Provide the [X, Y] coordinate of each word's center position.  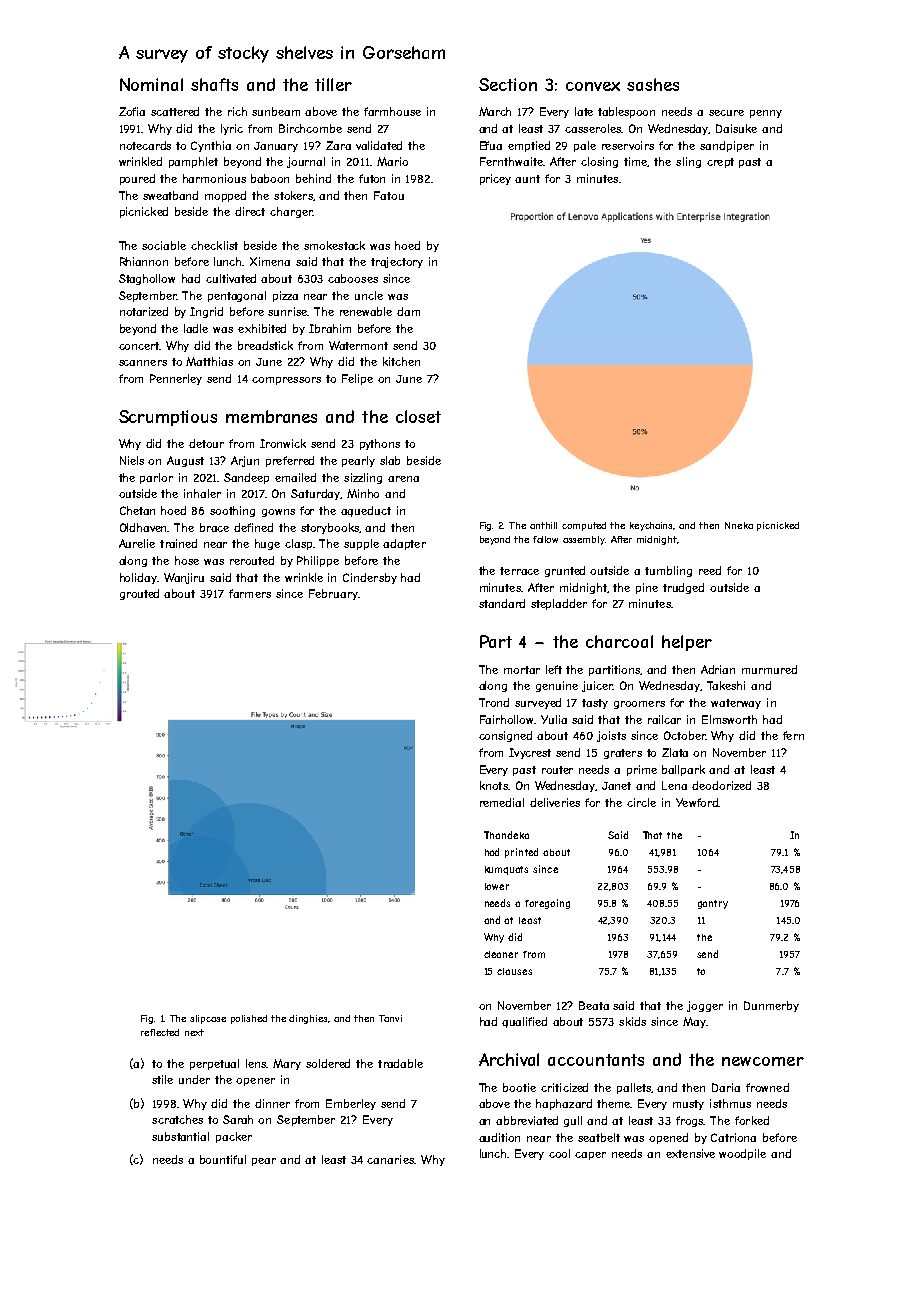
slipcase [208, 1019]
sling [688, 162]
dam [408, 311]
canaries [390, 1159]
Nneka [739, 525]
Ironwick [283, 443]
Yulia [554, 719]
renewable [366, 311]
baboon [270, 178]
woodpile [742, 1154]
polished [249, 1019]
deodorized [721, 785]
